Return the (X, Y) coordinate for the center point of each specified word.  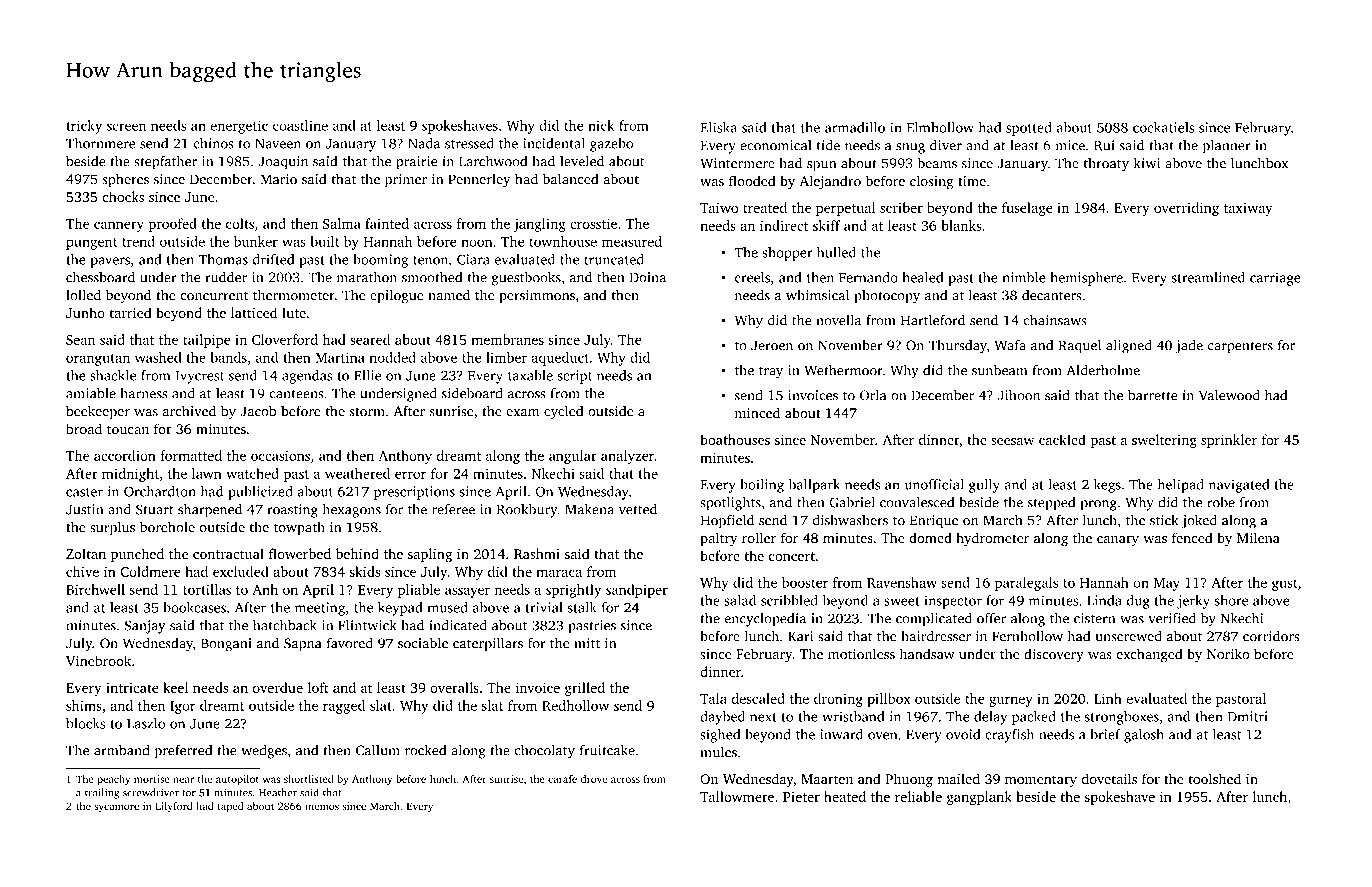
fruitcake (607, 750)
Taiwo (719, 208)
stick (1164, 520)
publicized (260, 493)
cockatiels (1163, 127)
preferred (183, 752)
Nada (424, 143)
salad (740, 600)
